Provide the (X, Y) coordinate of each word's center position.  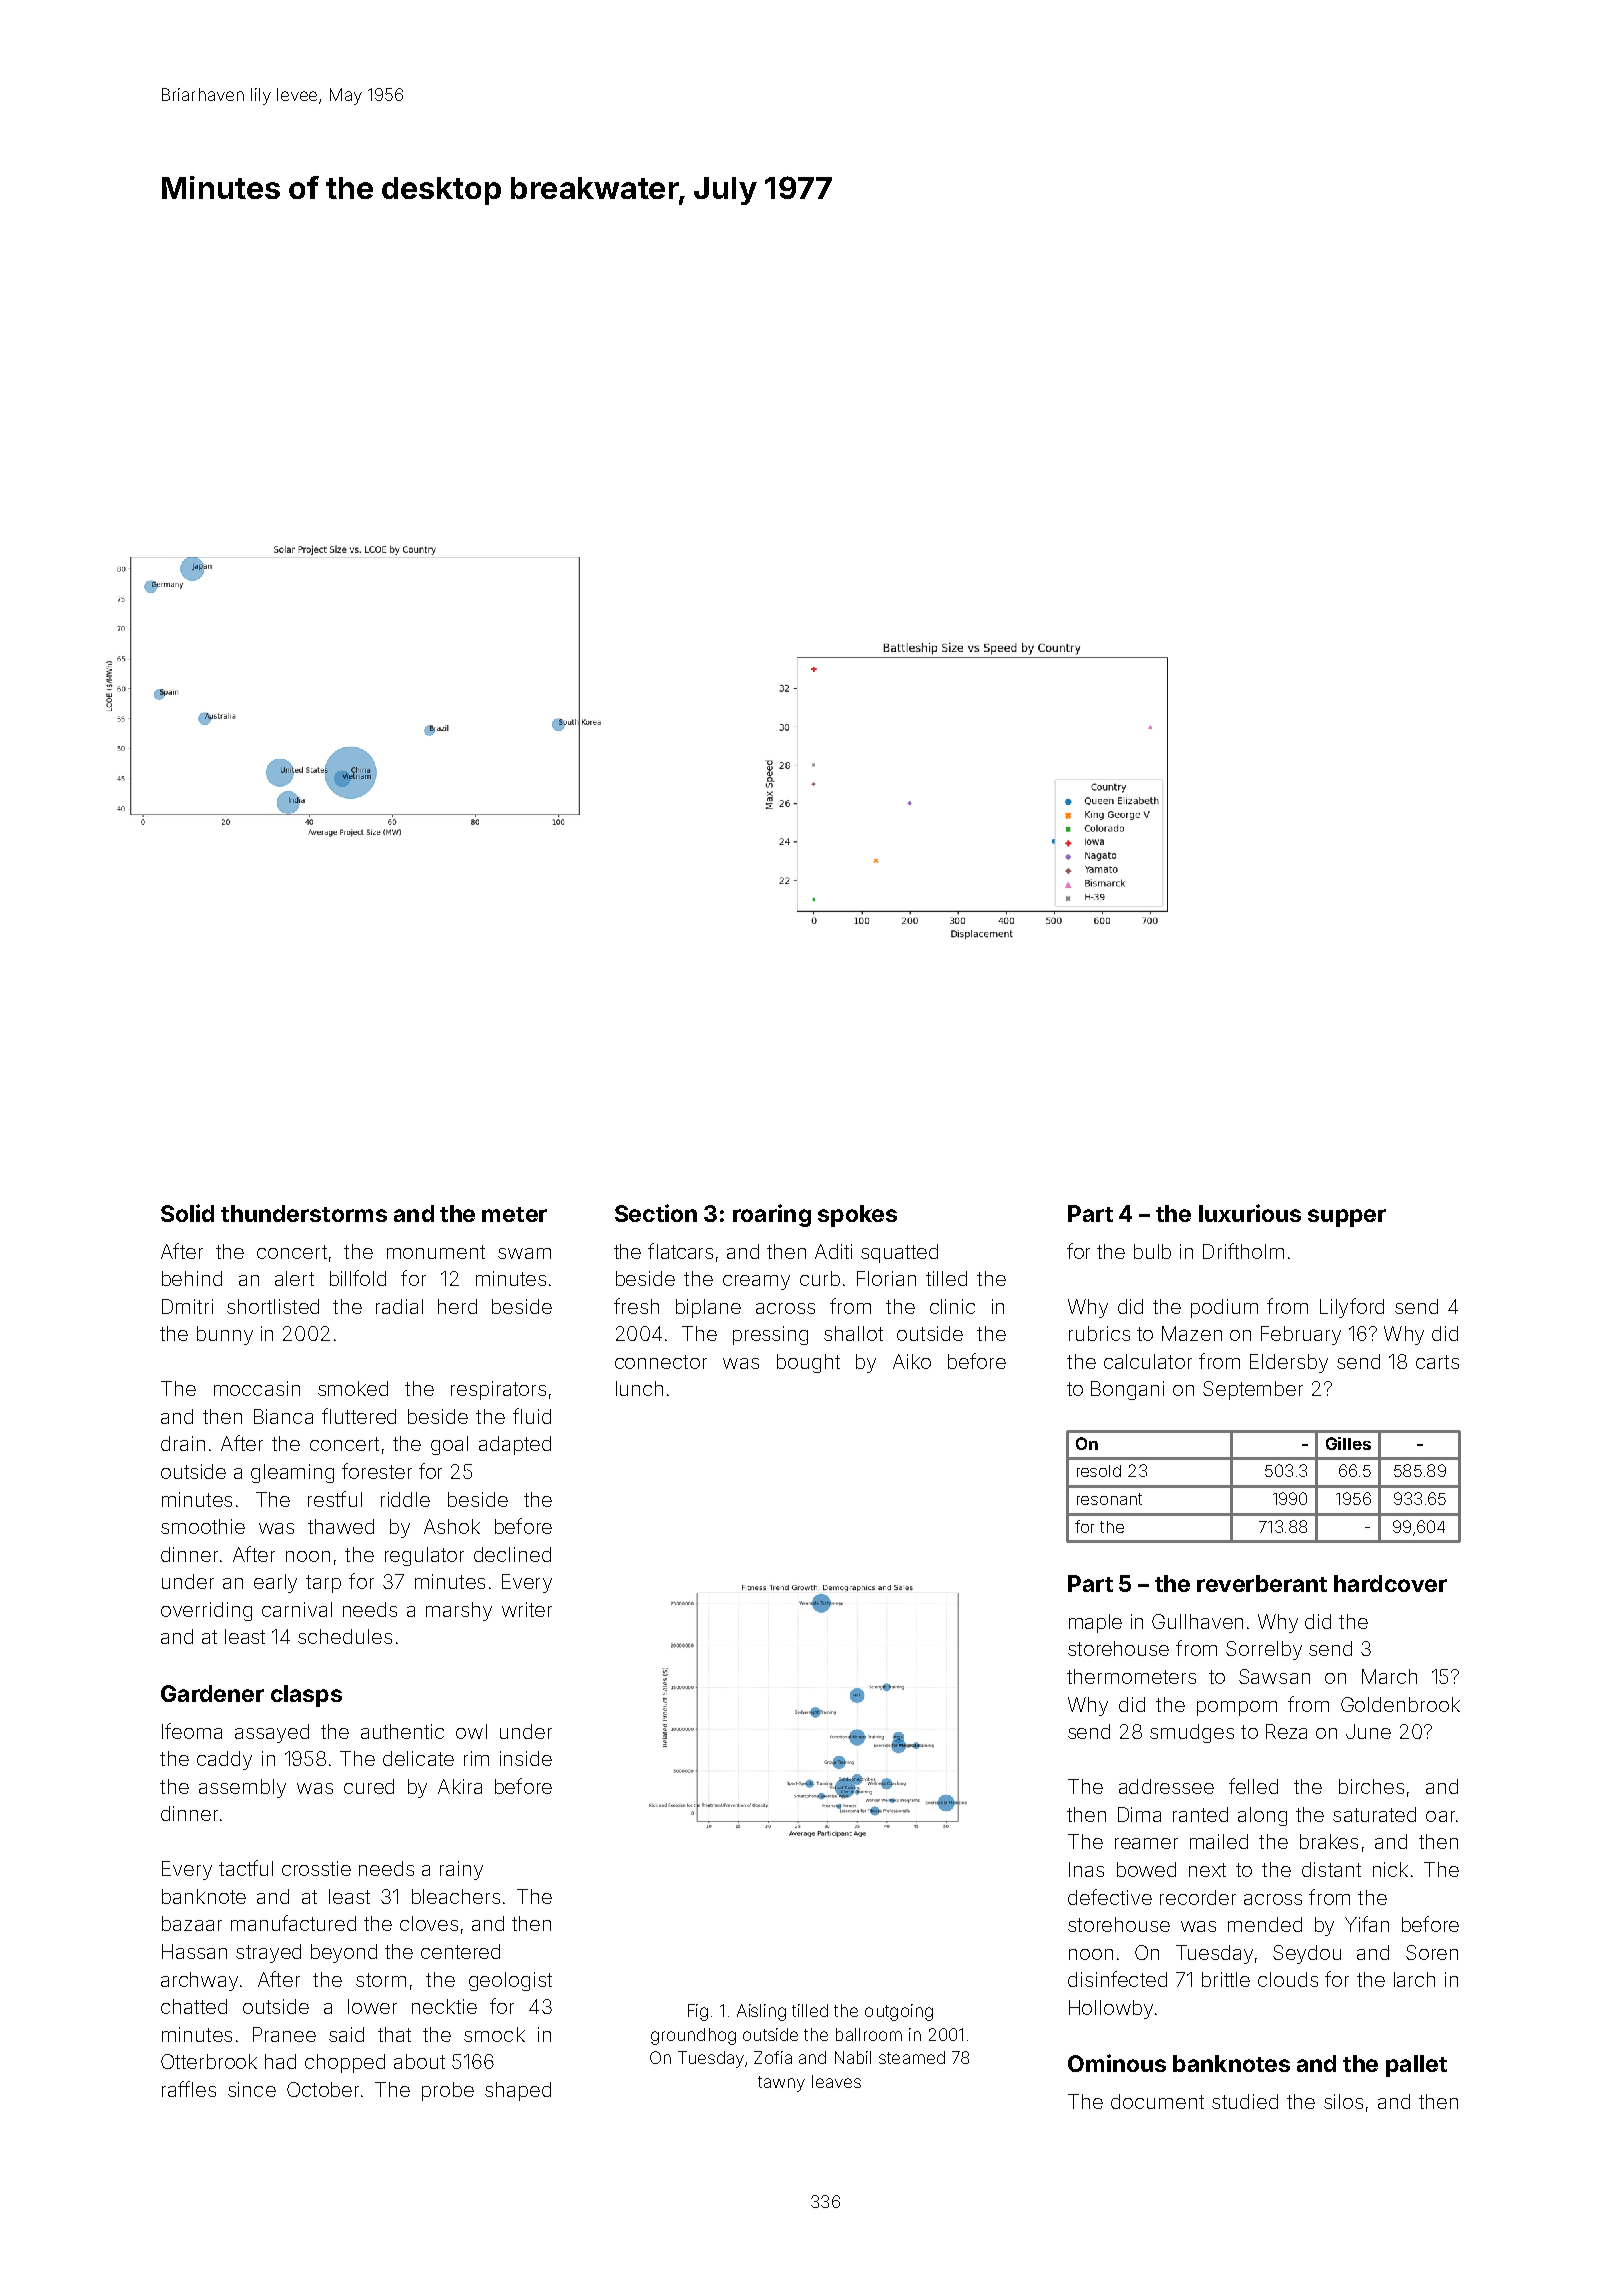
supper (1347, 1218)
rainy (461, 1870)
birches (1371, 1786)
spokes (857, 1216)
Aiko (912, 1361)
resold (1099, 1471)
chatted (194, 2006)
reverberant (1262, 1583)
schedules (345, 1636)
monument (436, 1252)
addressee (1166, 1786)
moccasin (257, 1388)
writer (527, 1609)
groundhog (693, 2036)
